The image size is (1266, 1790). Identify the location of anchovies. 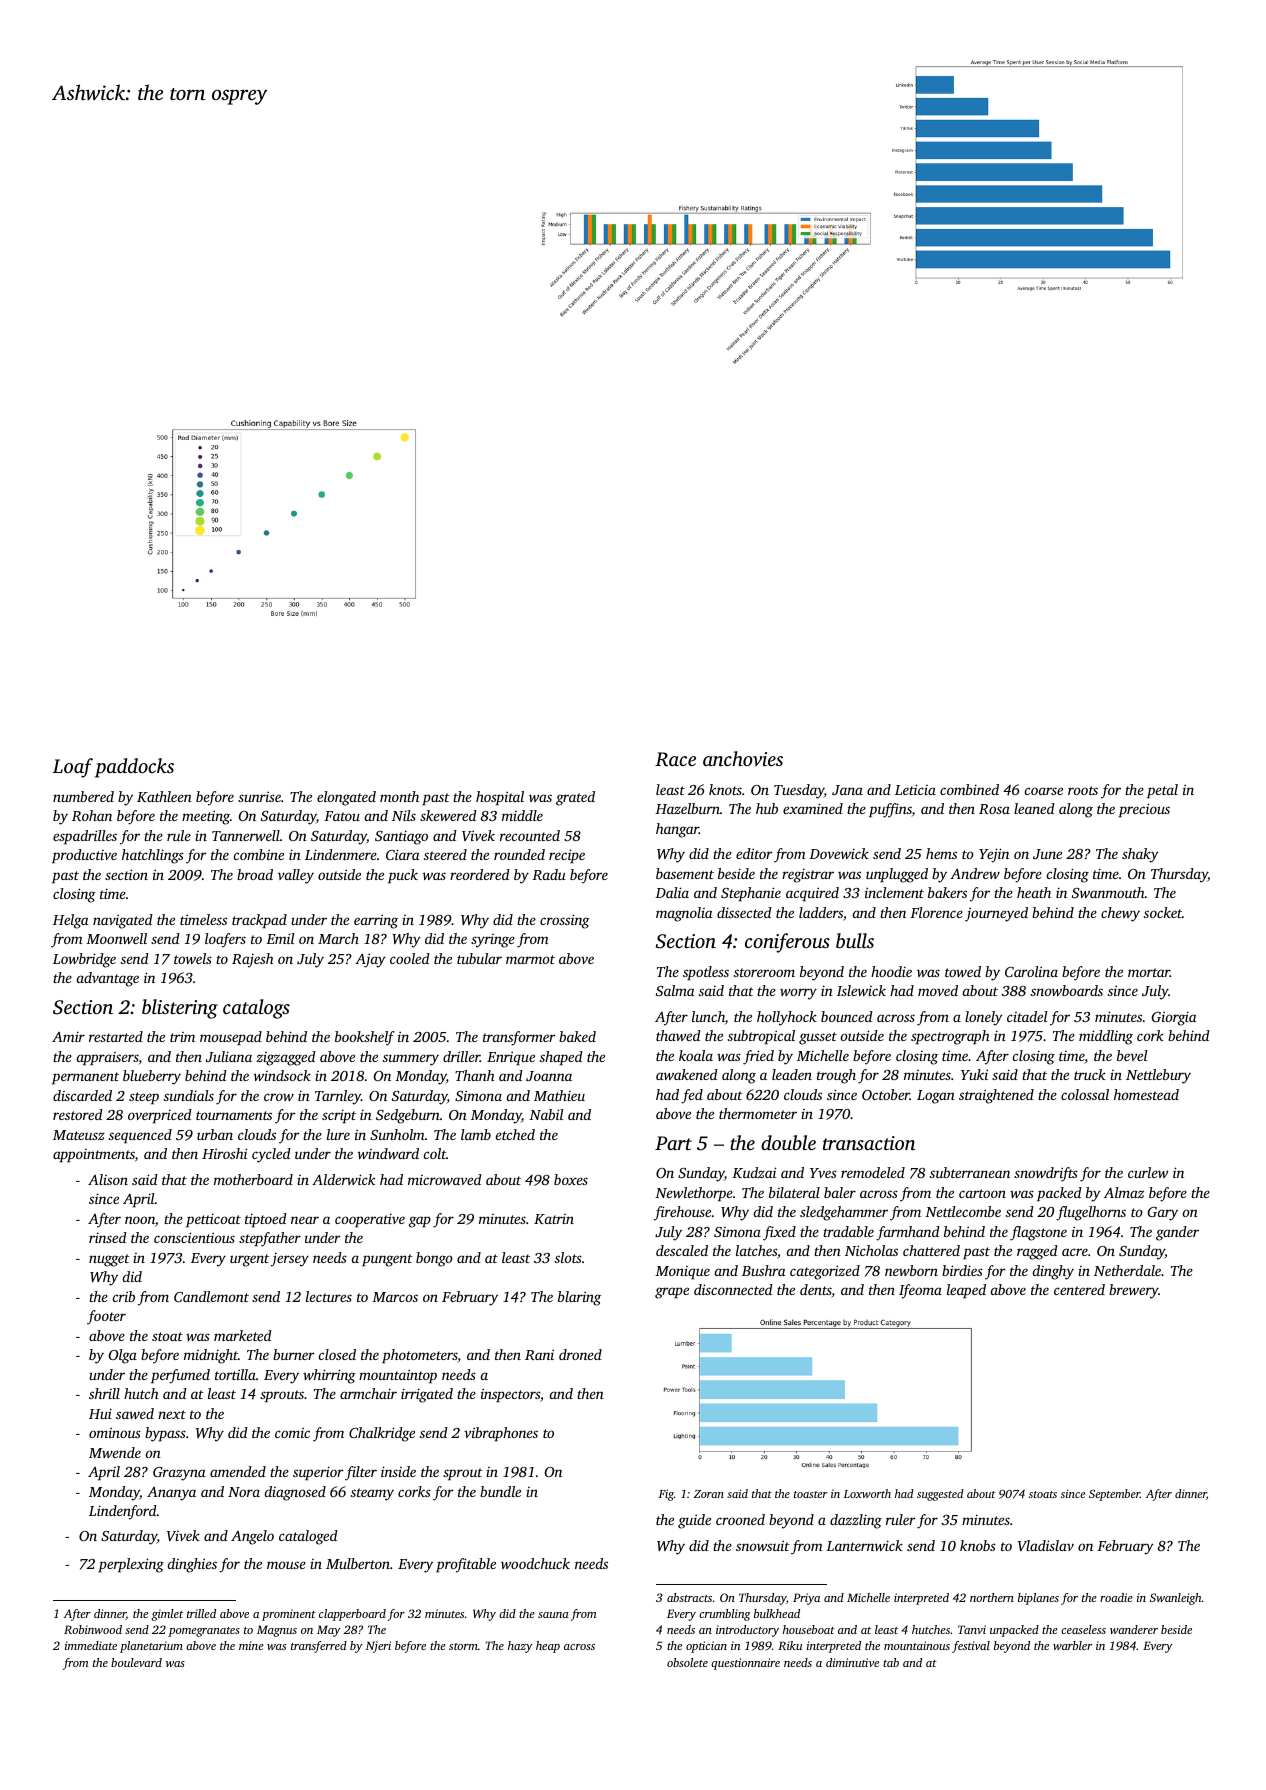
(743, 758).
